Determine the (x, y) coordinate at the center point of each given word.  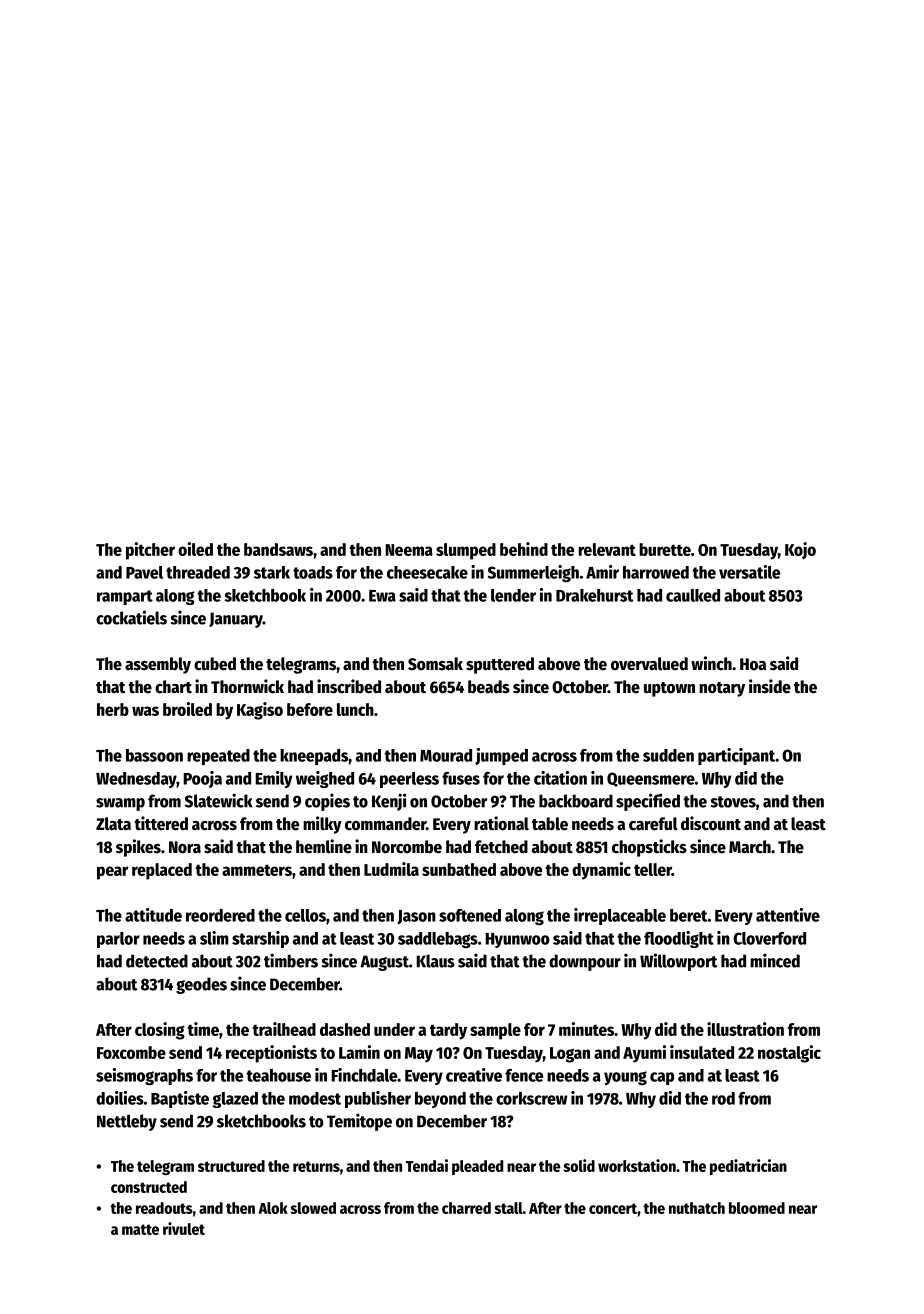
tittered (161, 823)
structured (231, 1166)
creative (474, 1075)
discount (711, 823)
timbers (291, 960)
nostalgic (789, 1054)
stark (272, 572)
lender (513, 595)
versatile (749, 572)
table (550, 824)
